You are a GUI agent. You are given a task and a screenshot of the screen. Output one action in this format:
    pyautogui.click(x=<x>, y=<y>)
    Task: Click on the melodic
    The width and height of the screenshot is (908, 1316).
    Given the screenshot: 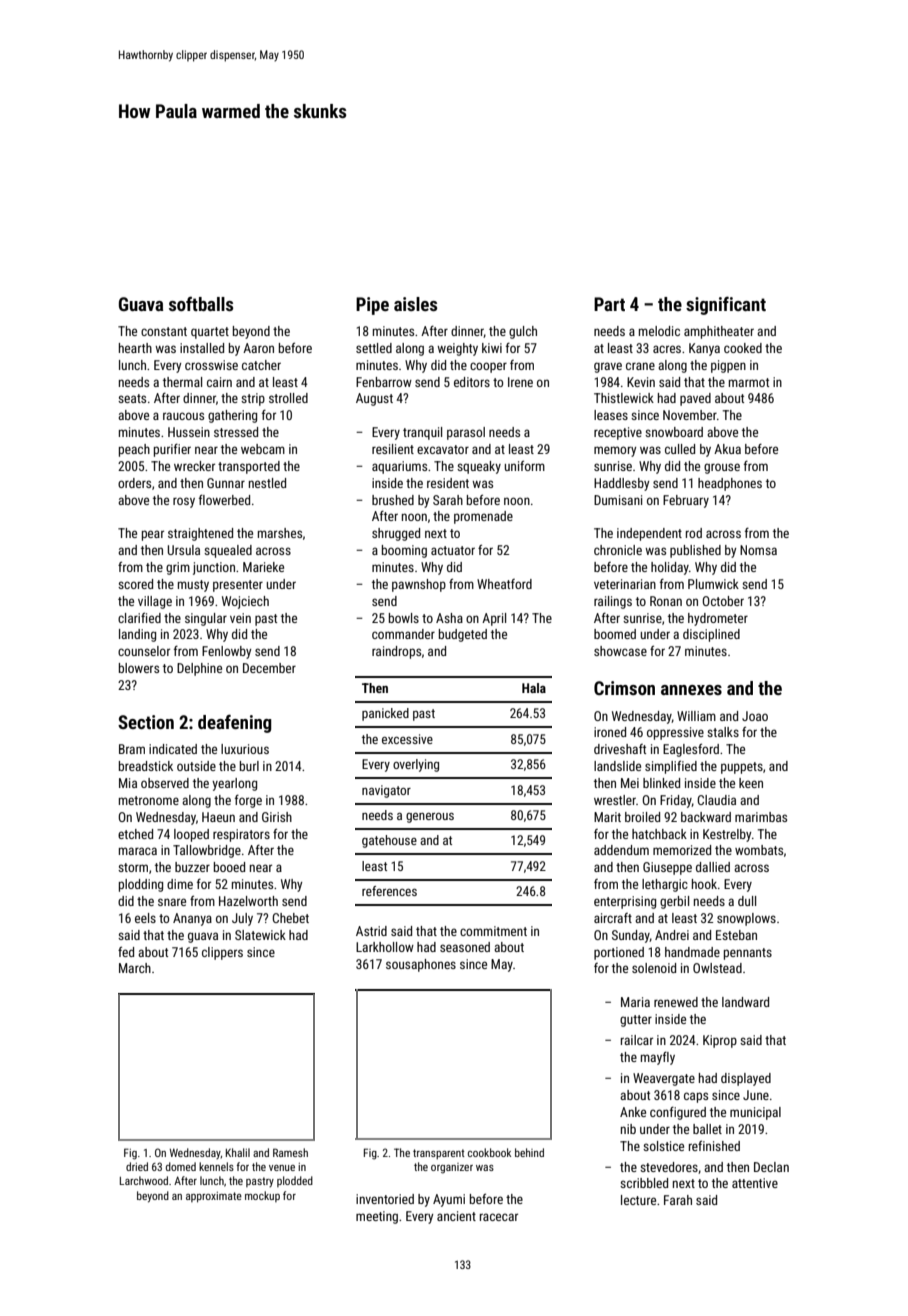 What is the action you would take?
    pyautogui.click(x=659, y=331)
